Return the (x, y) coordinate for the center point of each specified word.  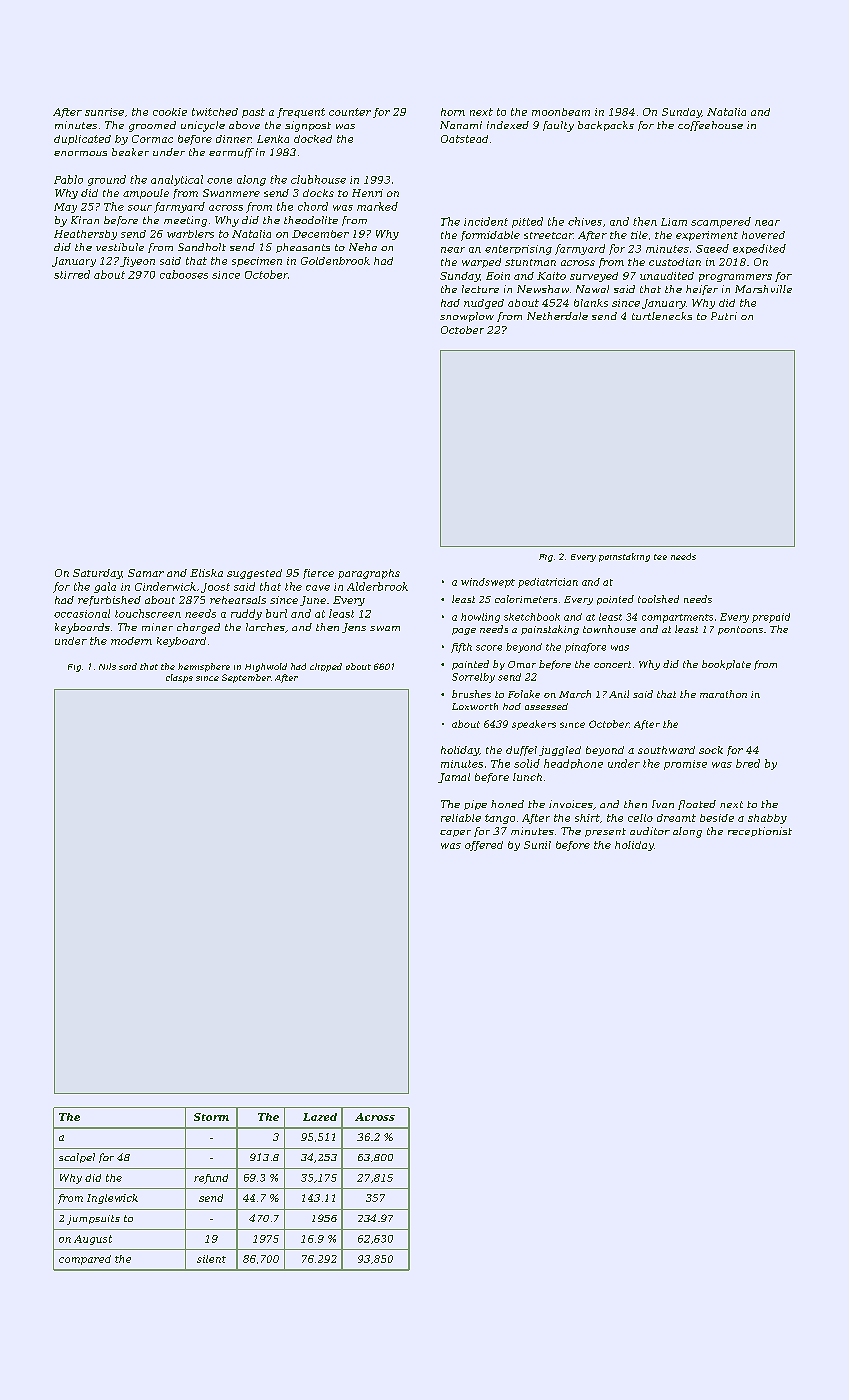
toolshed (658, 599)
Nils (107, 666)
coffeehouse (710, 126)
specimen (257, 262)
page (464, 631)
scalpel (77, 1158)
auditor (650, 831)
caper (455, 833)
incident (486, 221)
